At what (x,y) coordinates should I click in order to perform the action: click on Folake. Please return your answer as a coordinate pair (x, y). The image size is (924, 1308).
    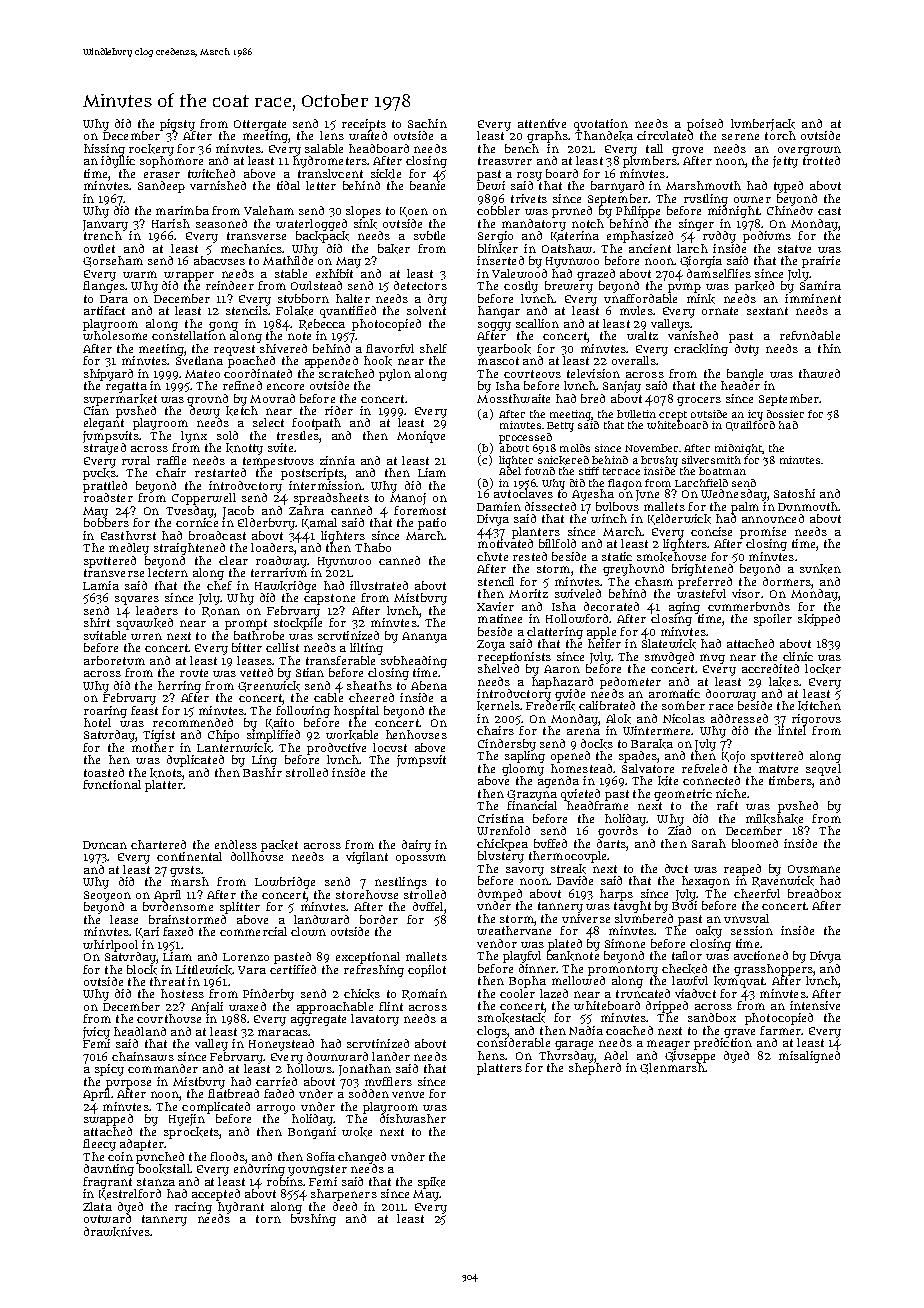
    Looking at the image, I should click on (294, 311).
